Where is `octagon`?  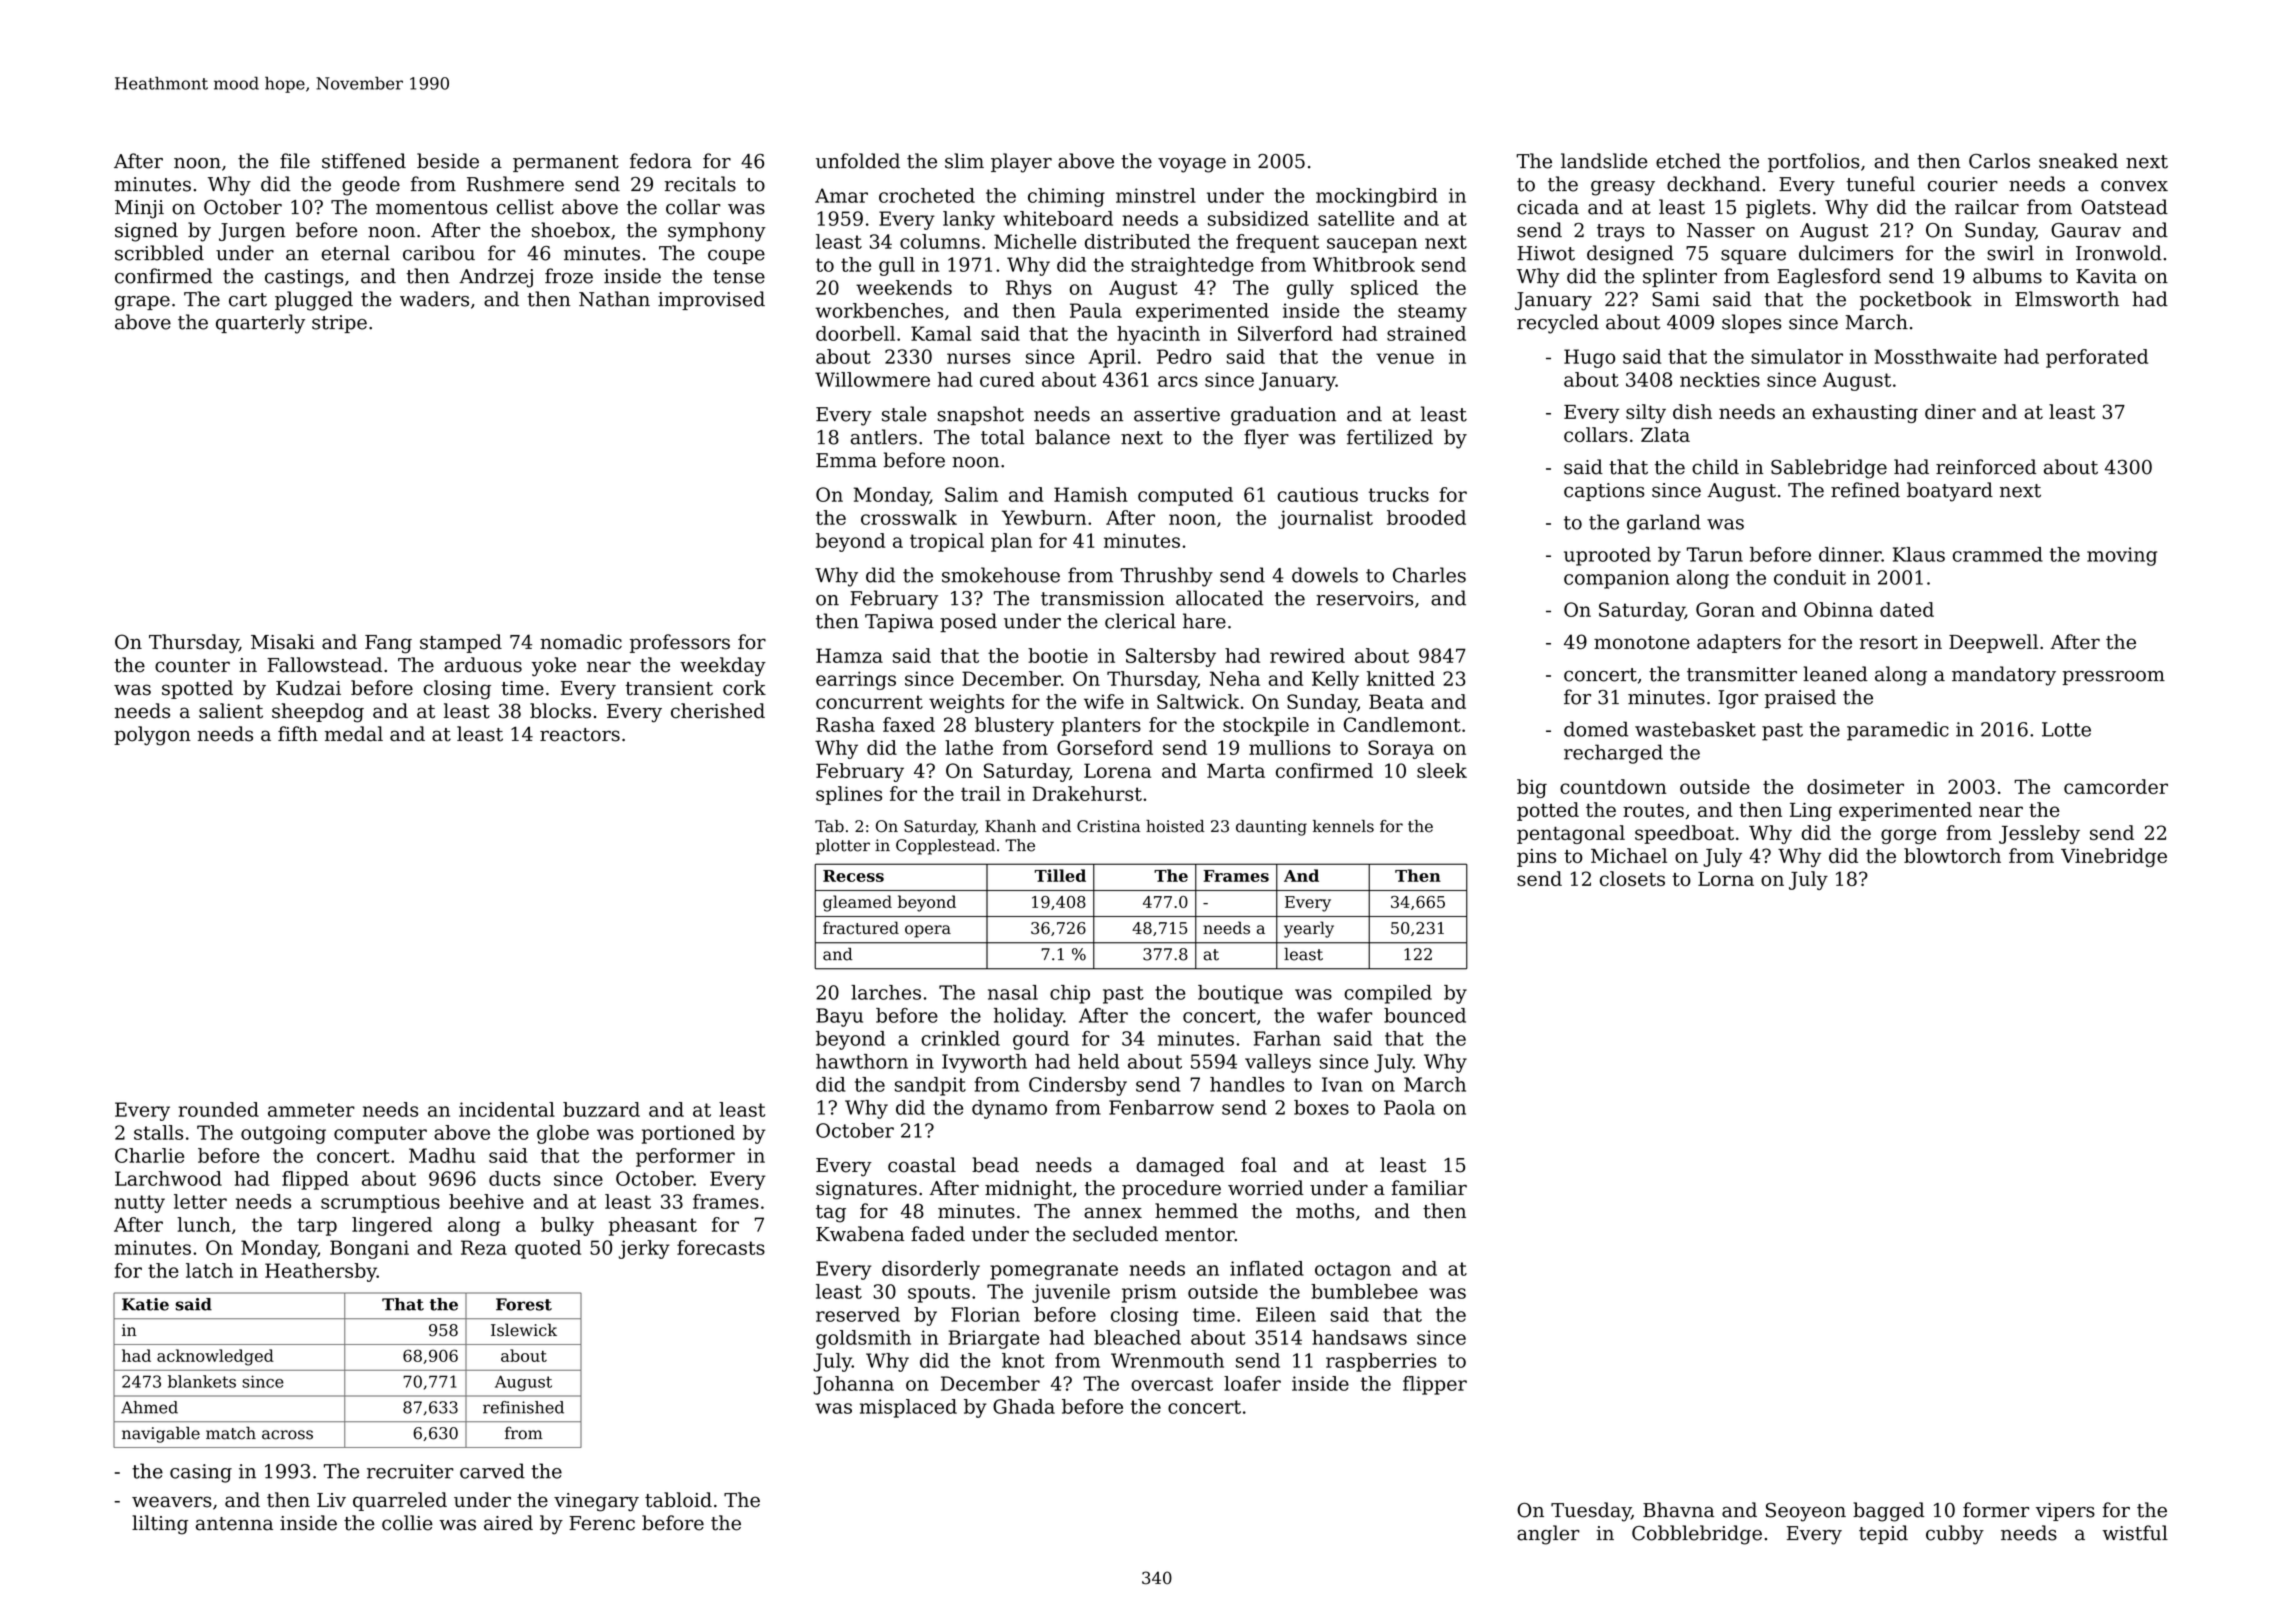
octagon is located at coordinates (1353, 1271).
